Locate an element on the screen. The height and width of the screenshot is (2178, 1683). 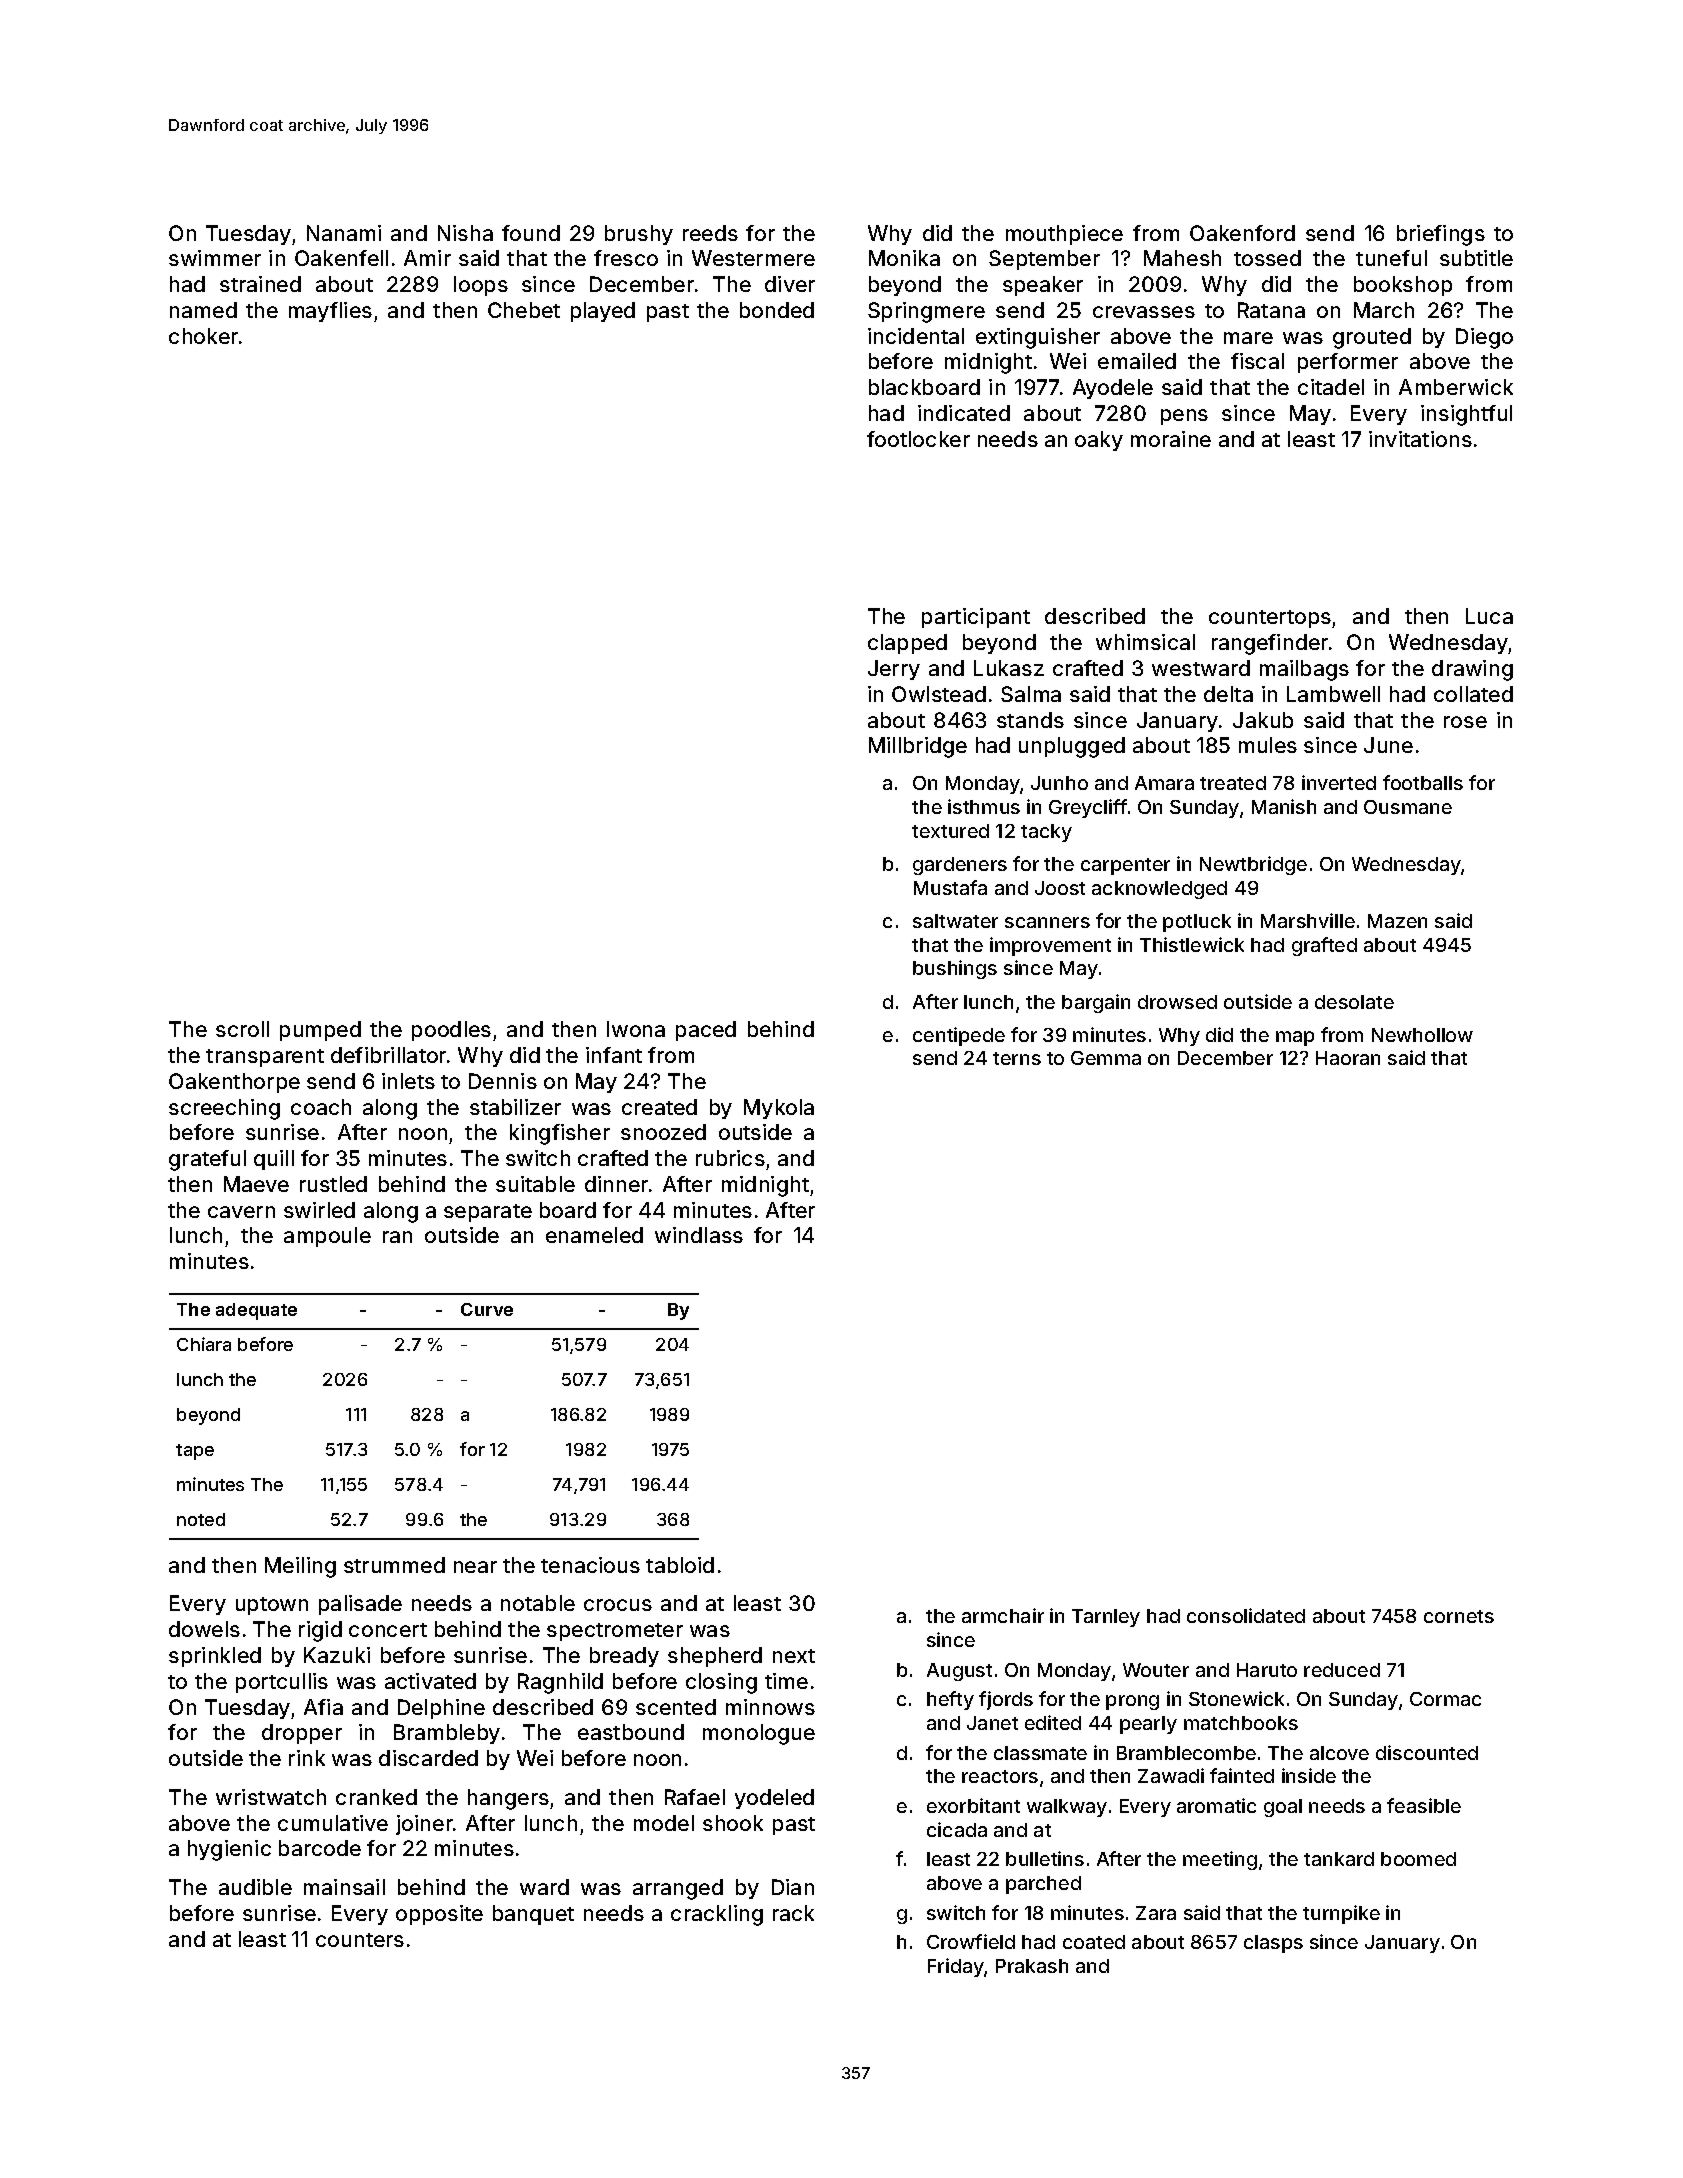
Luca is located at coordinates (1489, 616).
